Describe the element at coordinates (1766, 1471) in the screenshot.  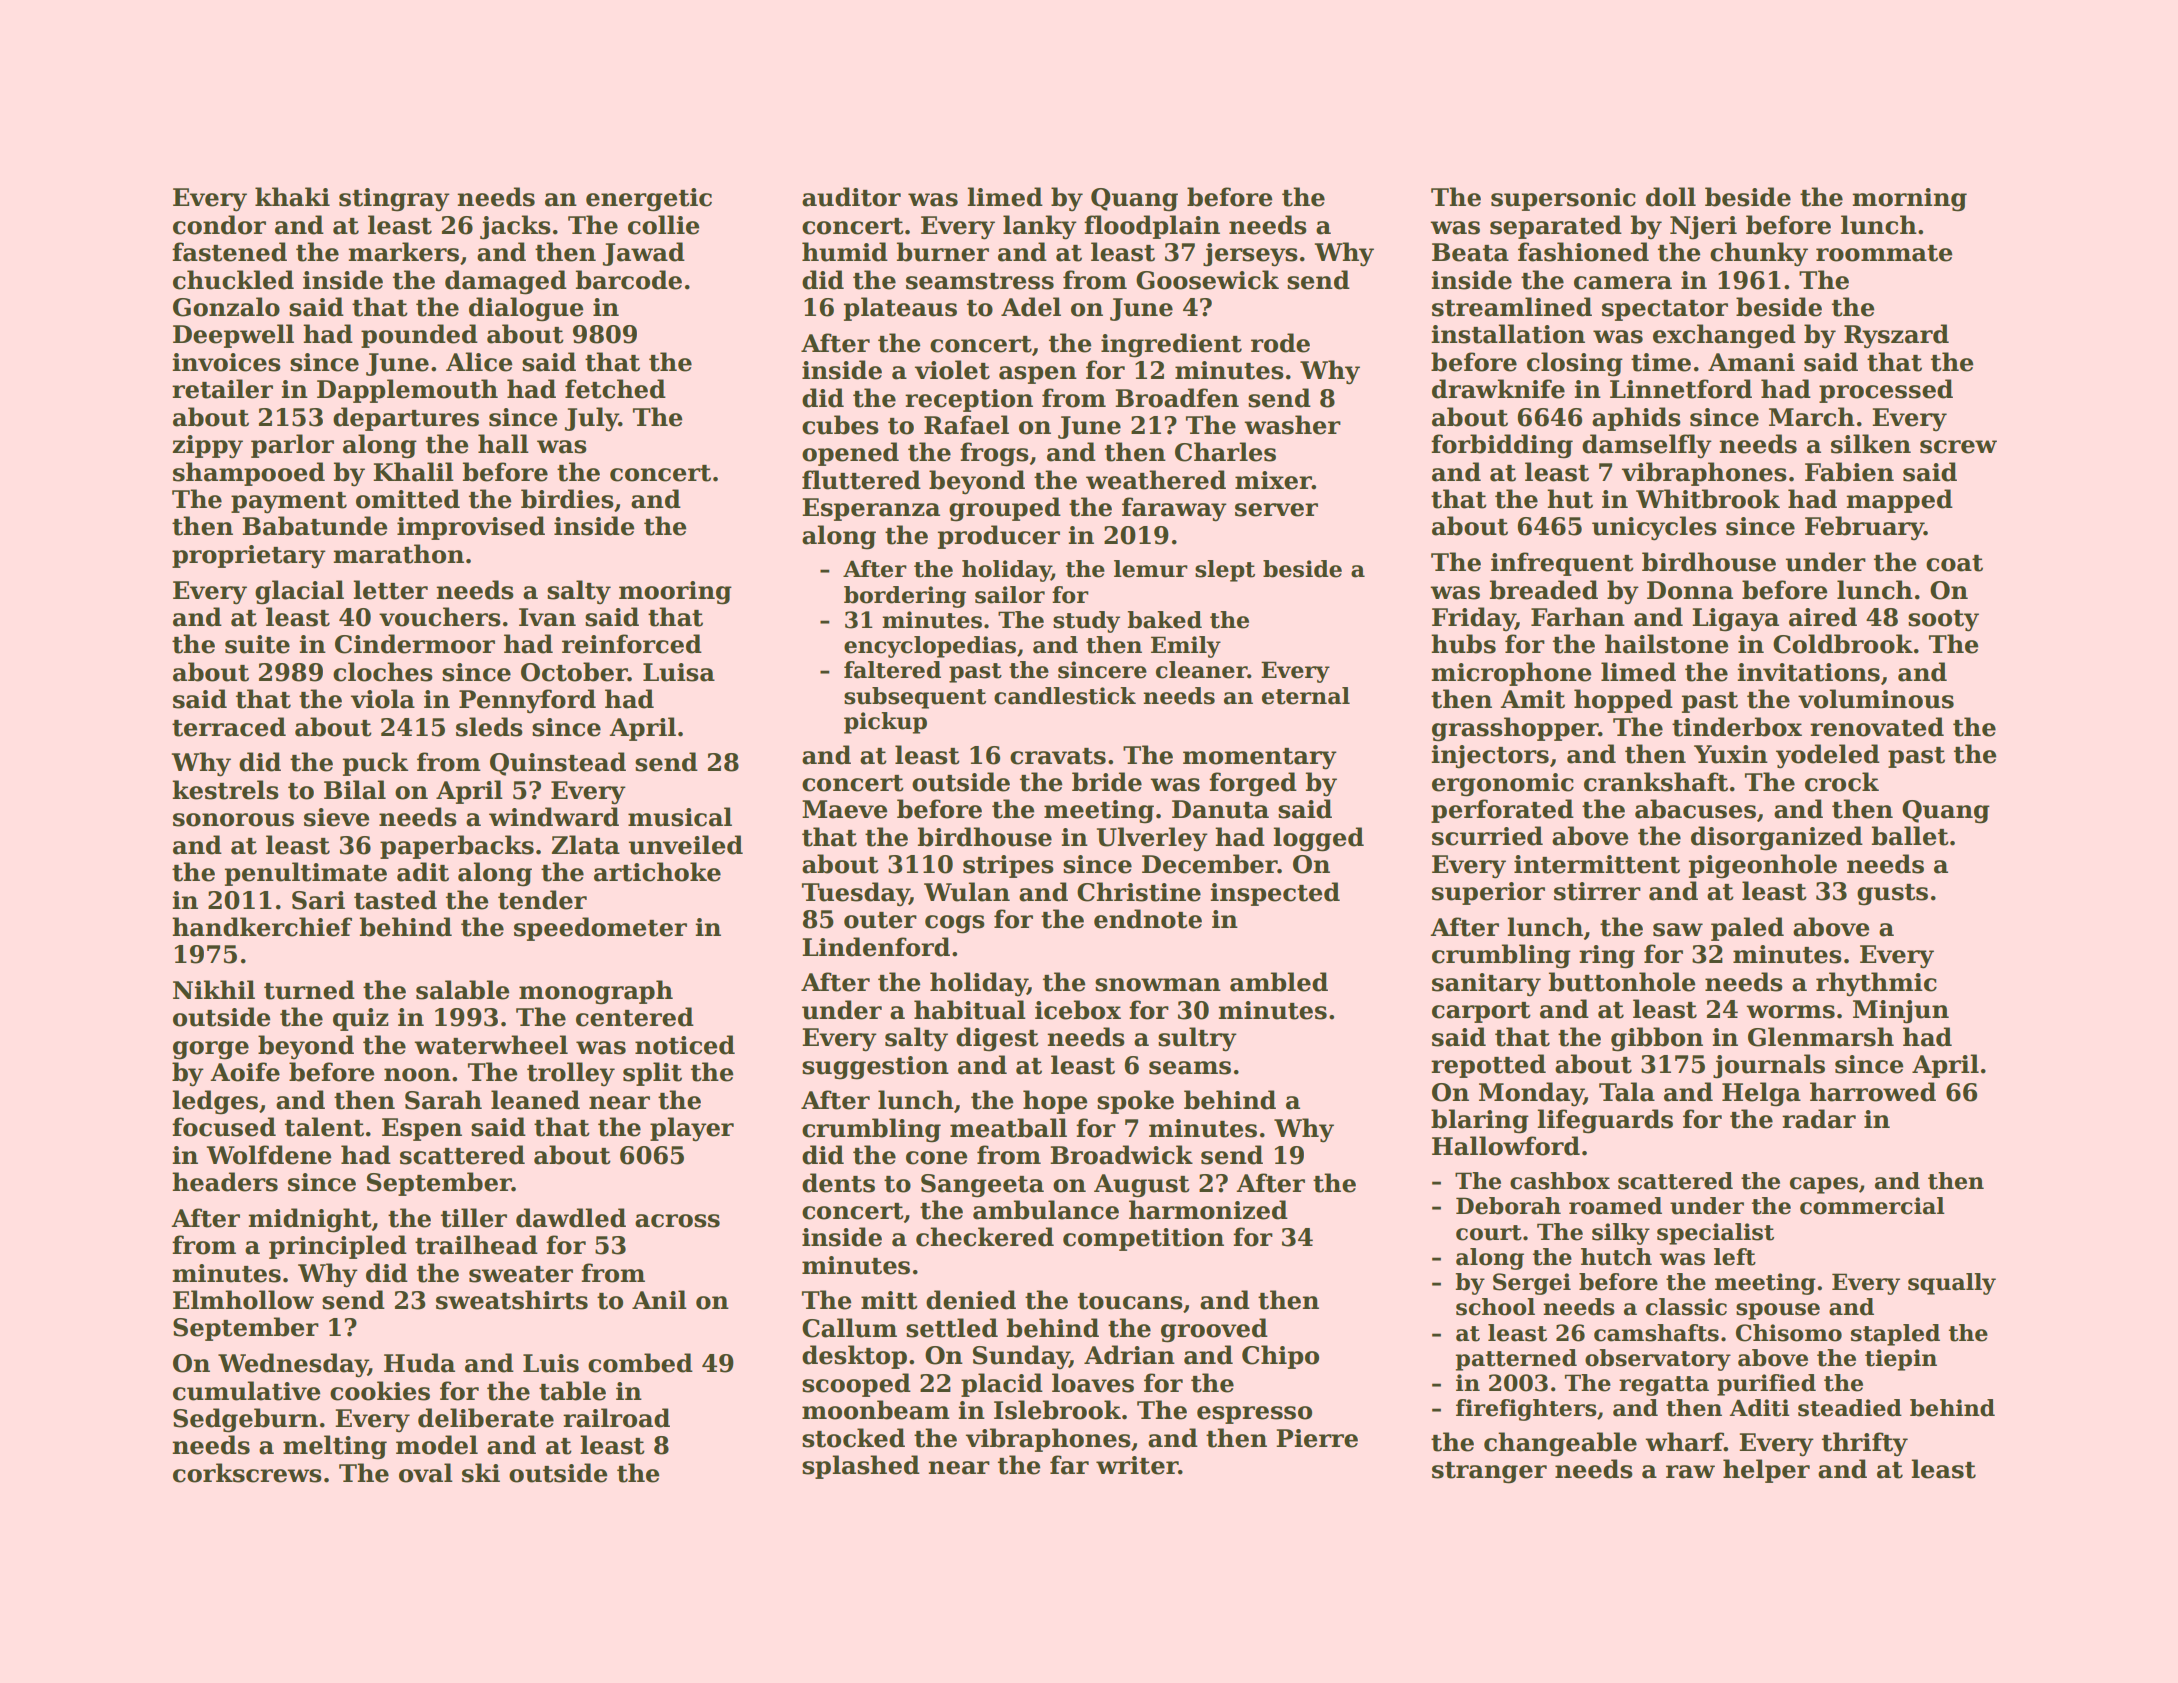
I see `helper` at that location.
